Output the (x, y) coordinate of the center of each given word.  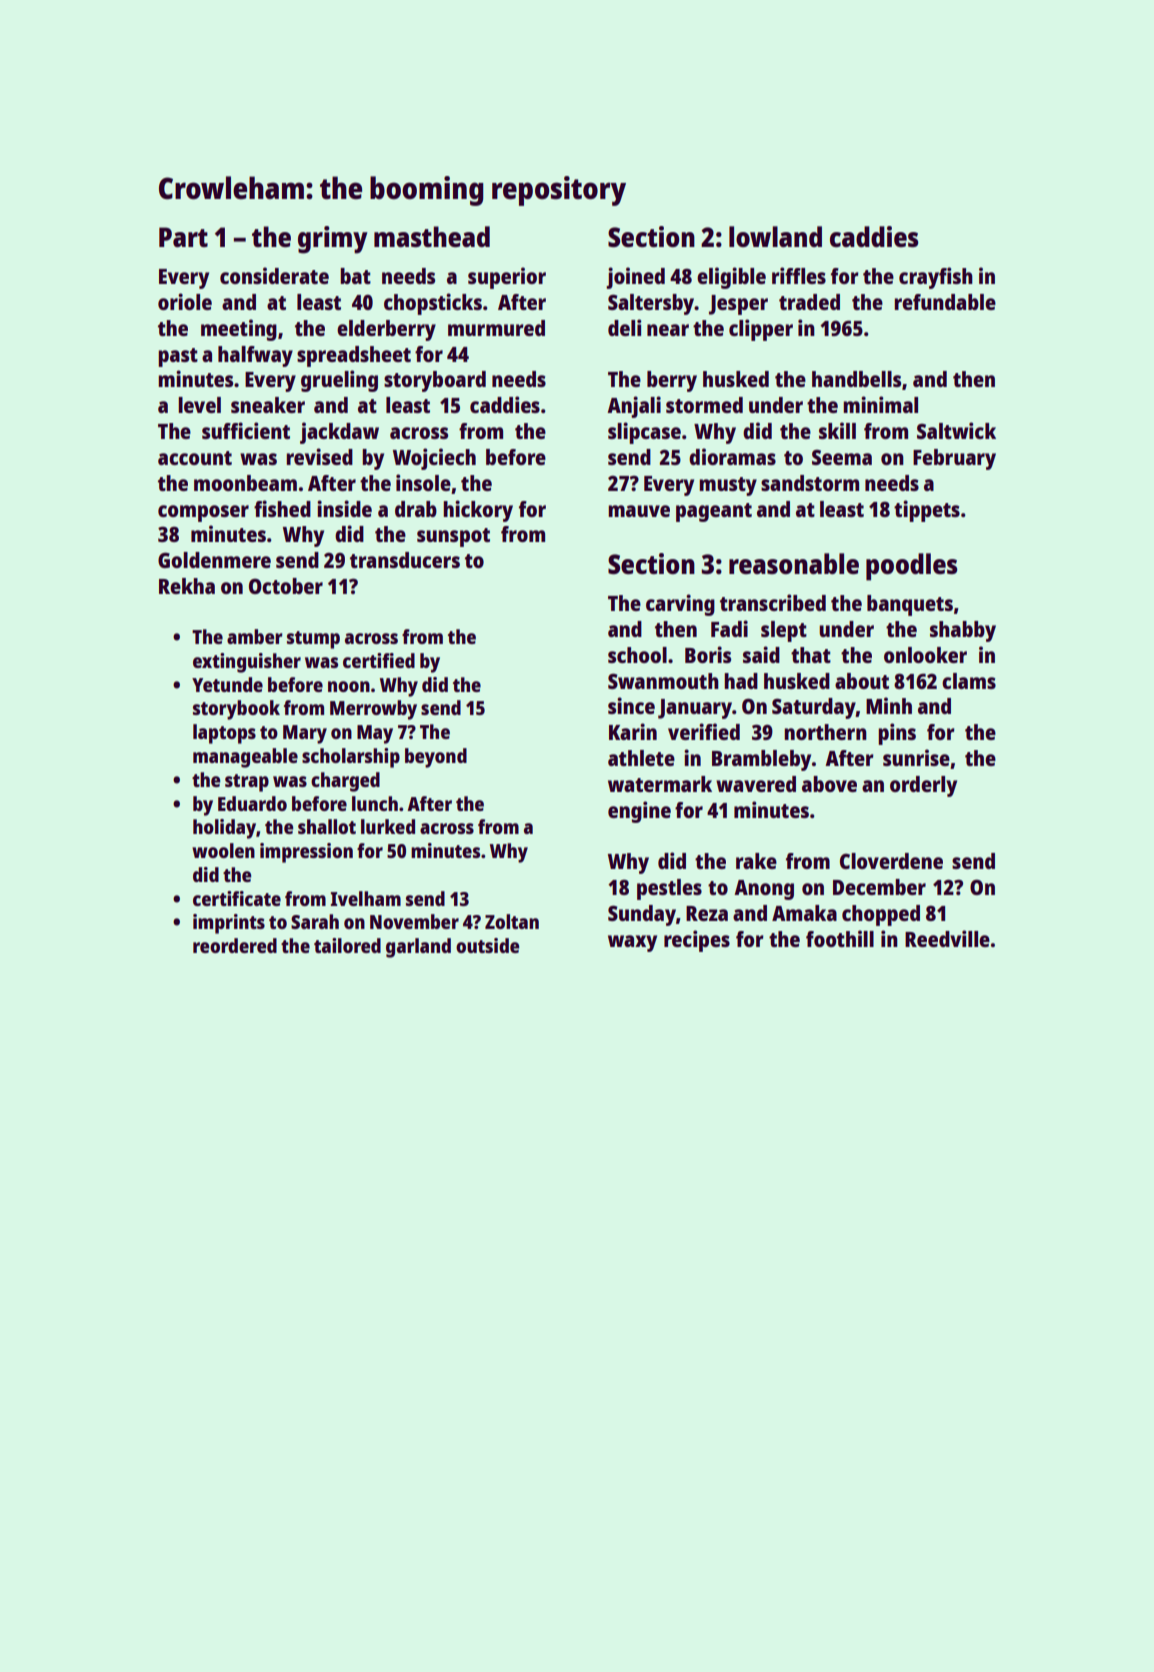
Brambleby (761, 760)
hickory (478, 511)
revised (319, 456)
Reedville (947, 938)
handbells (856, 379)
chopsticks (433, 304)
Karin (633, 731)
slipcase (644, 433)
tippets (927, 511)
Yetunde (227, 684)
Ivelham (366, 898)
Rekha (187, 586)
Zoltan (512, 921)
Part (183, 237)
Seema (842, 457)
